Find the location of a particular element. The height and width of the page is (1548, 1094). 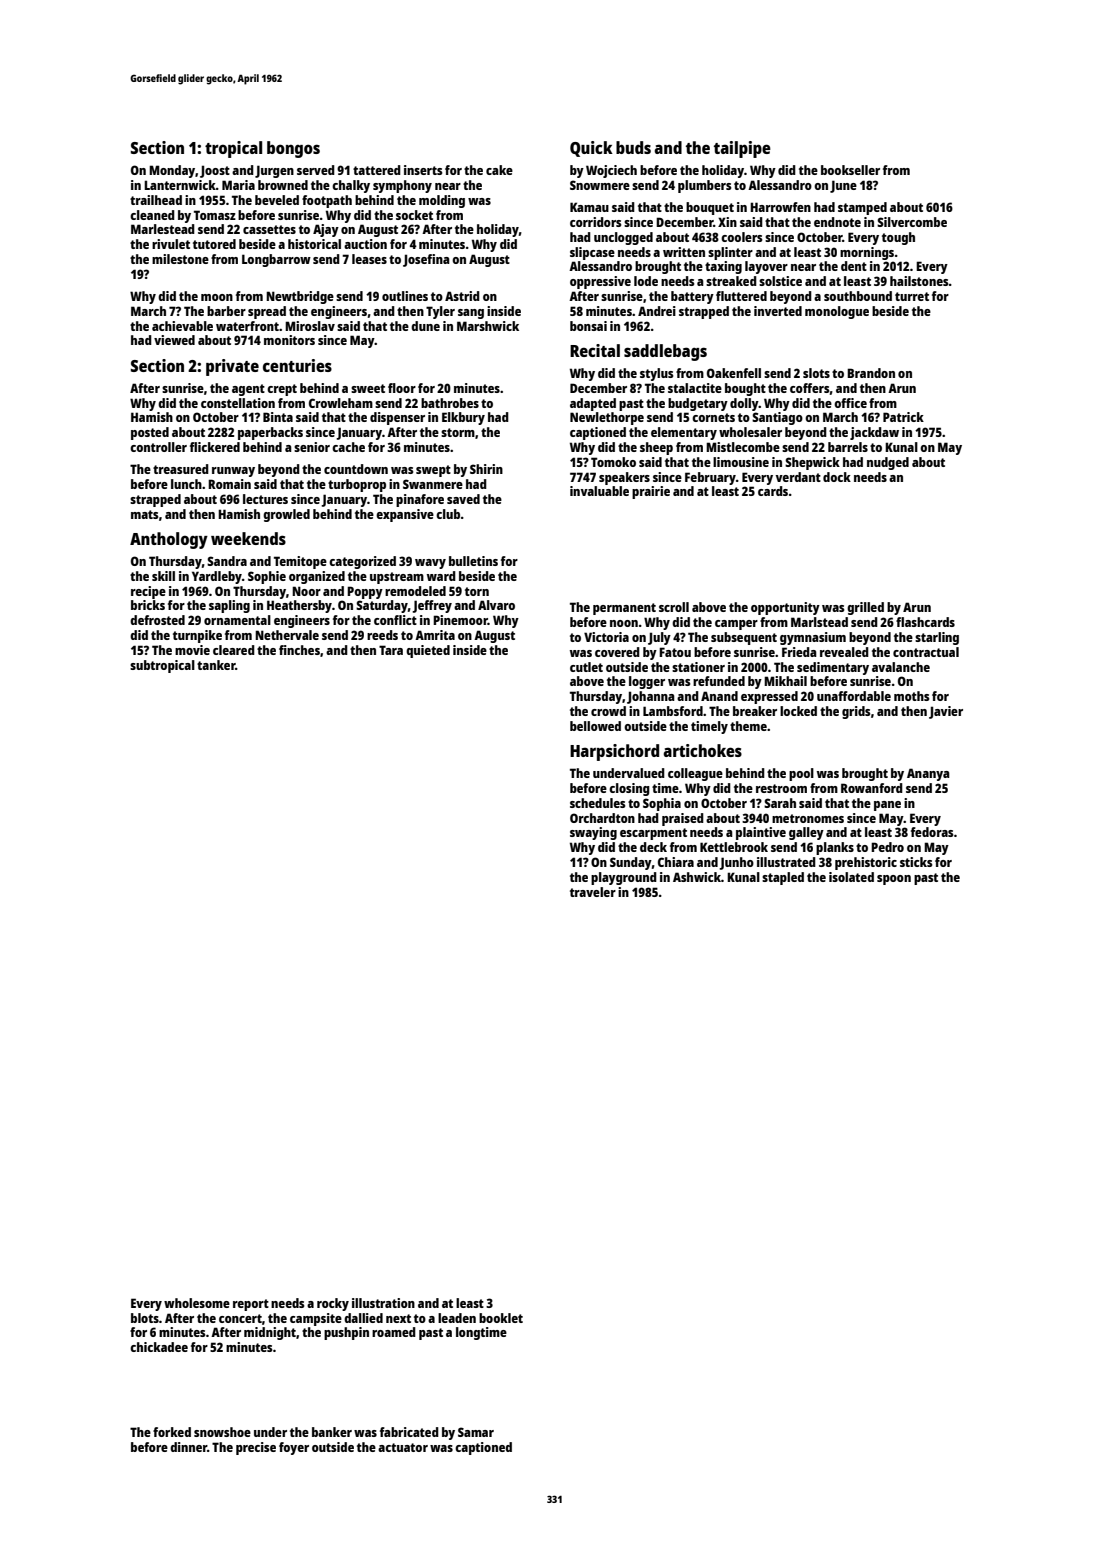

spoon is located at coordinates (894, 880).
